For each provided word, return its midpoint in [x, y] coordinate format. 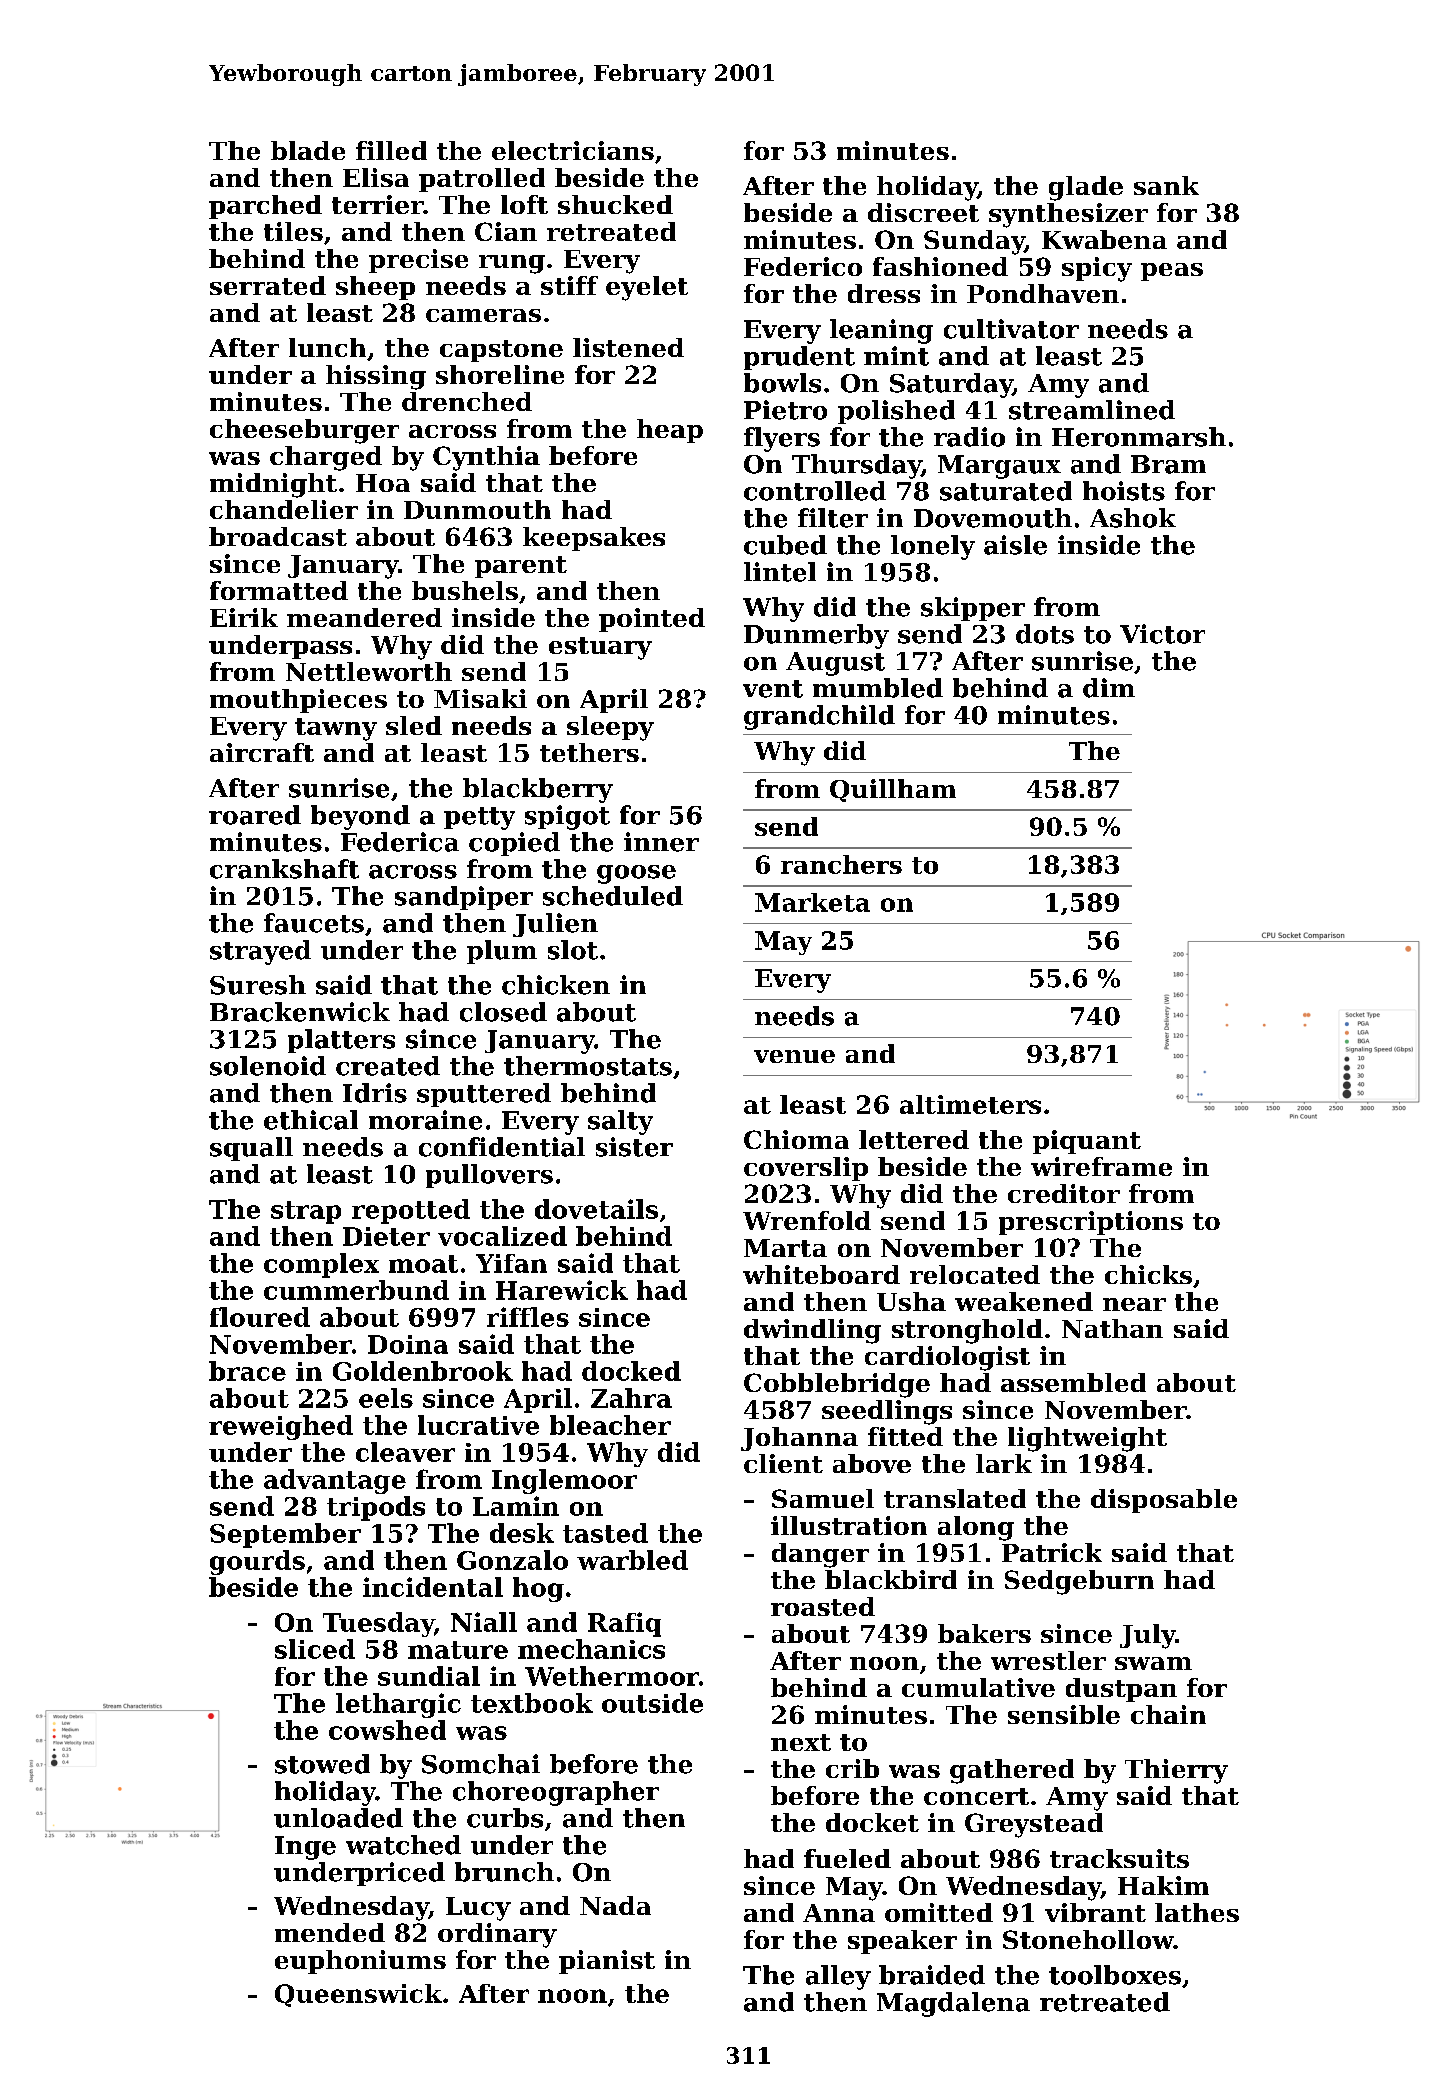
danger [820, 1555]
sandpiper [464, 898]
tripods [376, 1508]
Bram [1168, 464]
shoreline [500, 374]
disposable [1164, 1501]
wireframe [1101, 1166]
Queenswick [358, 1995]
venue [794, 1056]
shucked [615, 204]
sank [1166, 185]
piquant [1087, 1142]
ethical [311, 1120]
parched [265, 207]
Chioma [796, 1139]
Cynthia [486, 458]
